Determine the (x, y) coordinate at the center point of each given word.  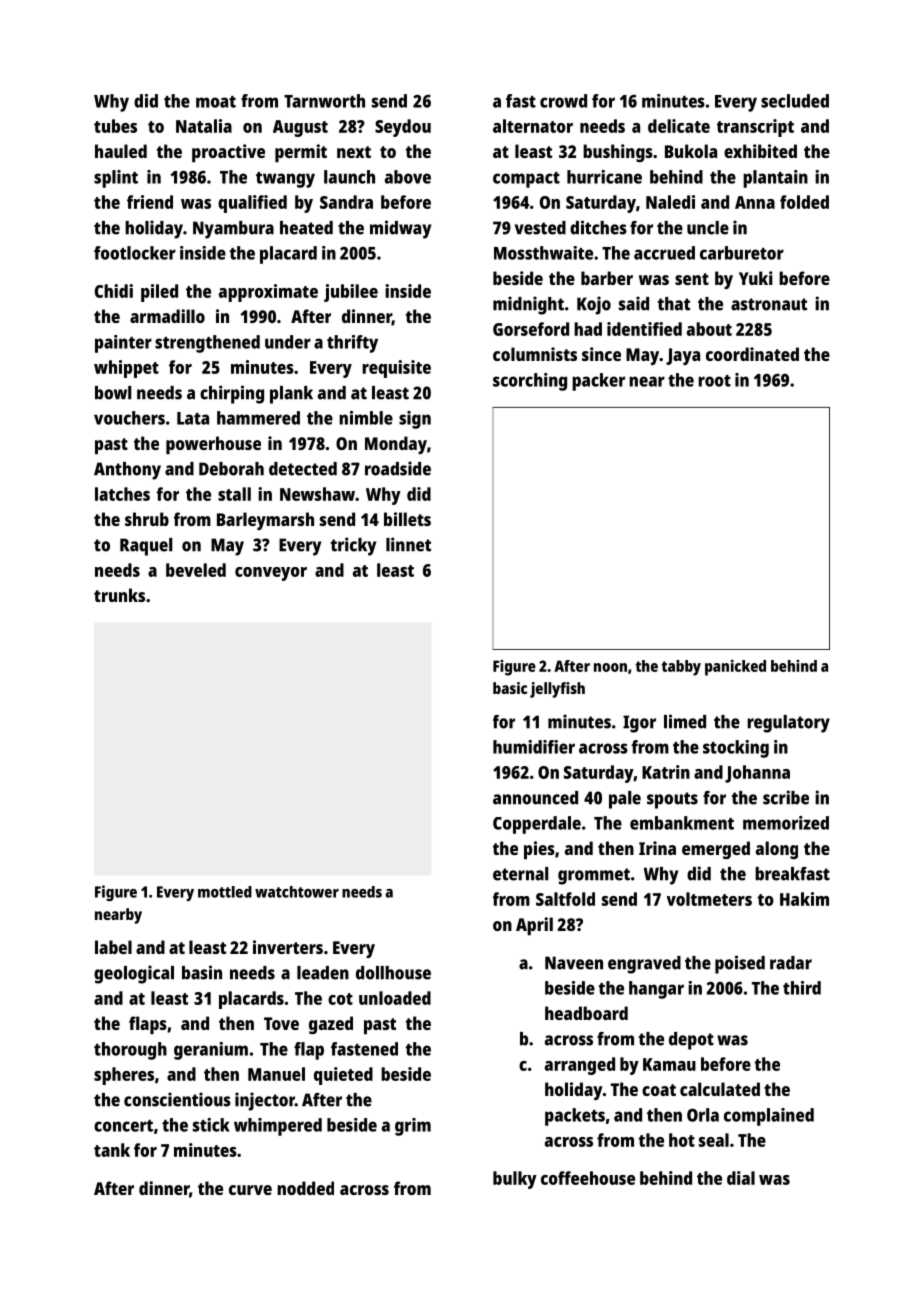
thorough (130, 1051)
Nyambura (233, 230)
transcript (755, 128)
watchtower (297, 892)
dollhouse (393, 973)
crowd (563, 101)
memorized (786, 823)
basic (510, 688)
